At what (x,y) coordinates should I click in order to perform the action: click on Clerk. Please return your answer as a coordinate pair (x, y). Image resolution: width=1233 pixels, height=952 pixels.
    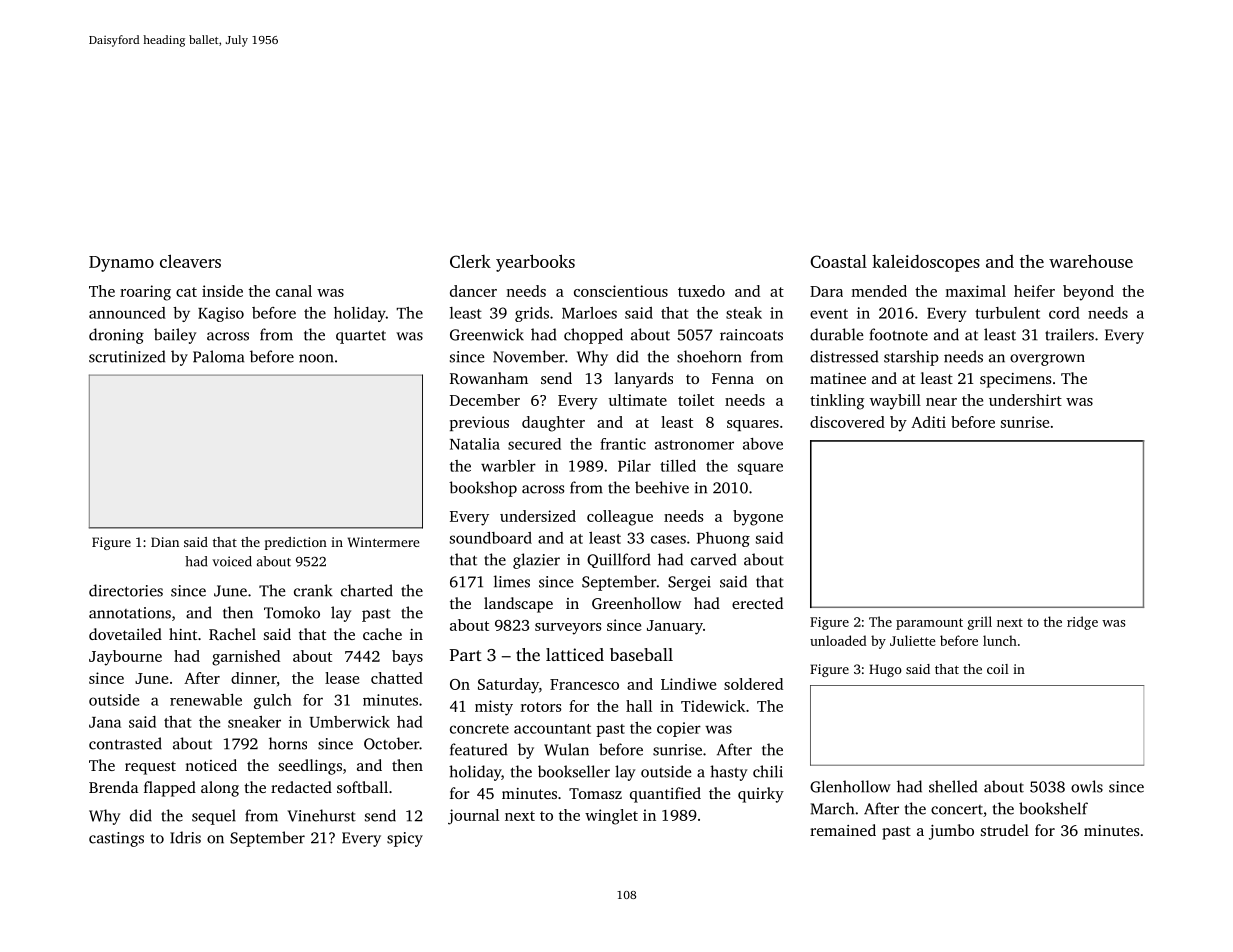
    Looking at the image, I should click on (470, 261).
